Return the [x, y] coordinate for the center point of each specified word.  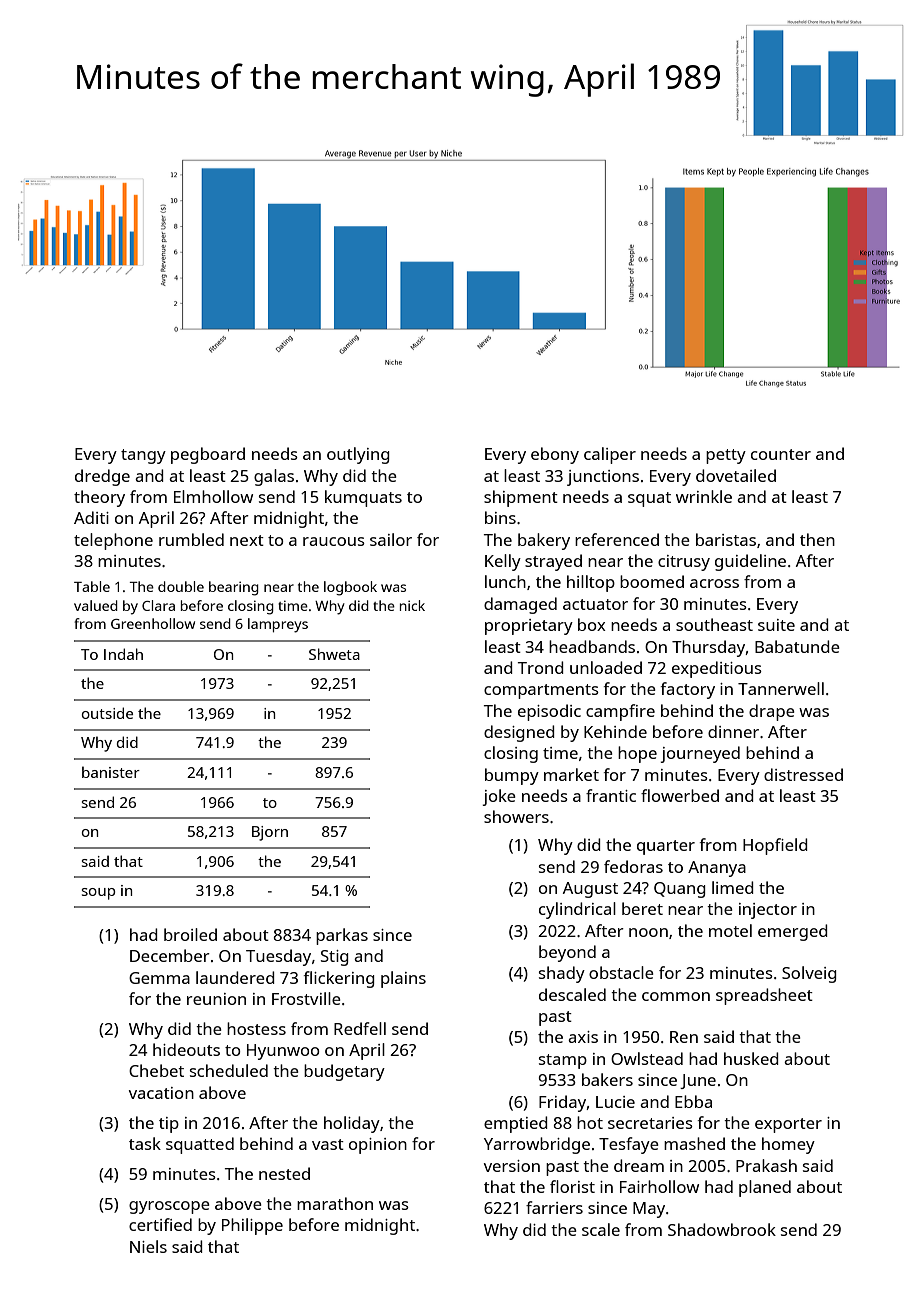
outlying [358, 455]
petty [726, 456]
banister [111, 772]
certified [160, 1224]
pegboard [208, 455]
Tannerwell [781, 688]
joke [499, 797]
